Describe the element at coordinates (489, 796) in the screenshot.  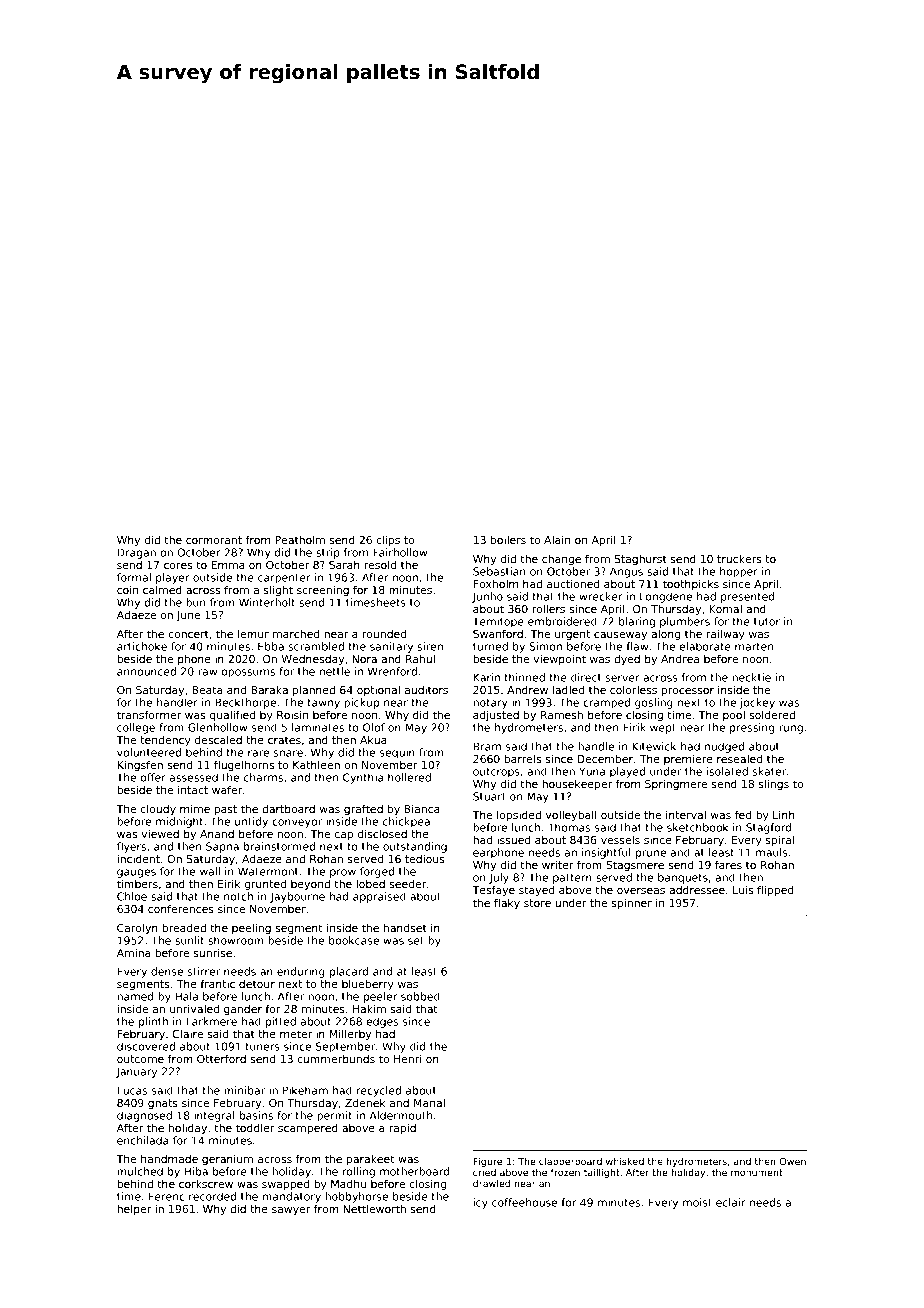
I see `Stuart` at that location.
